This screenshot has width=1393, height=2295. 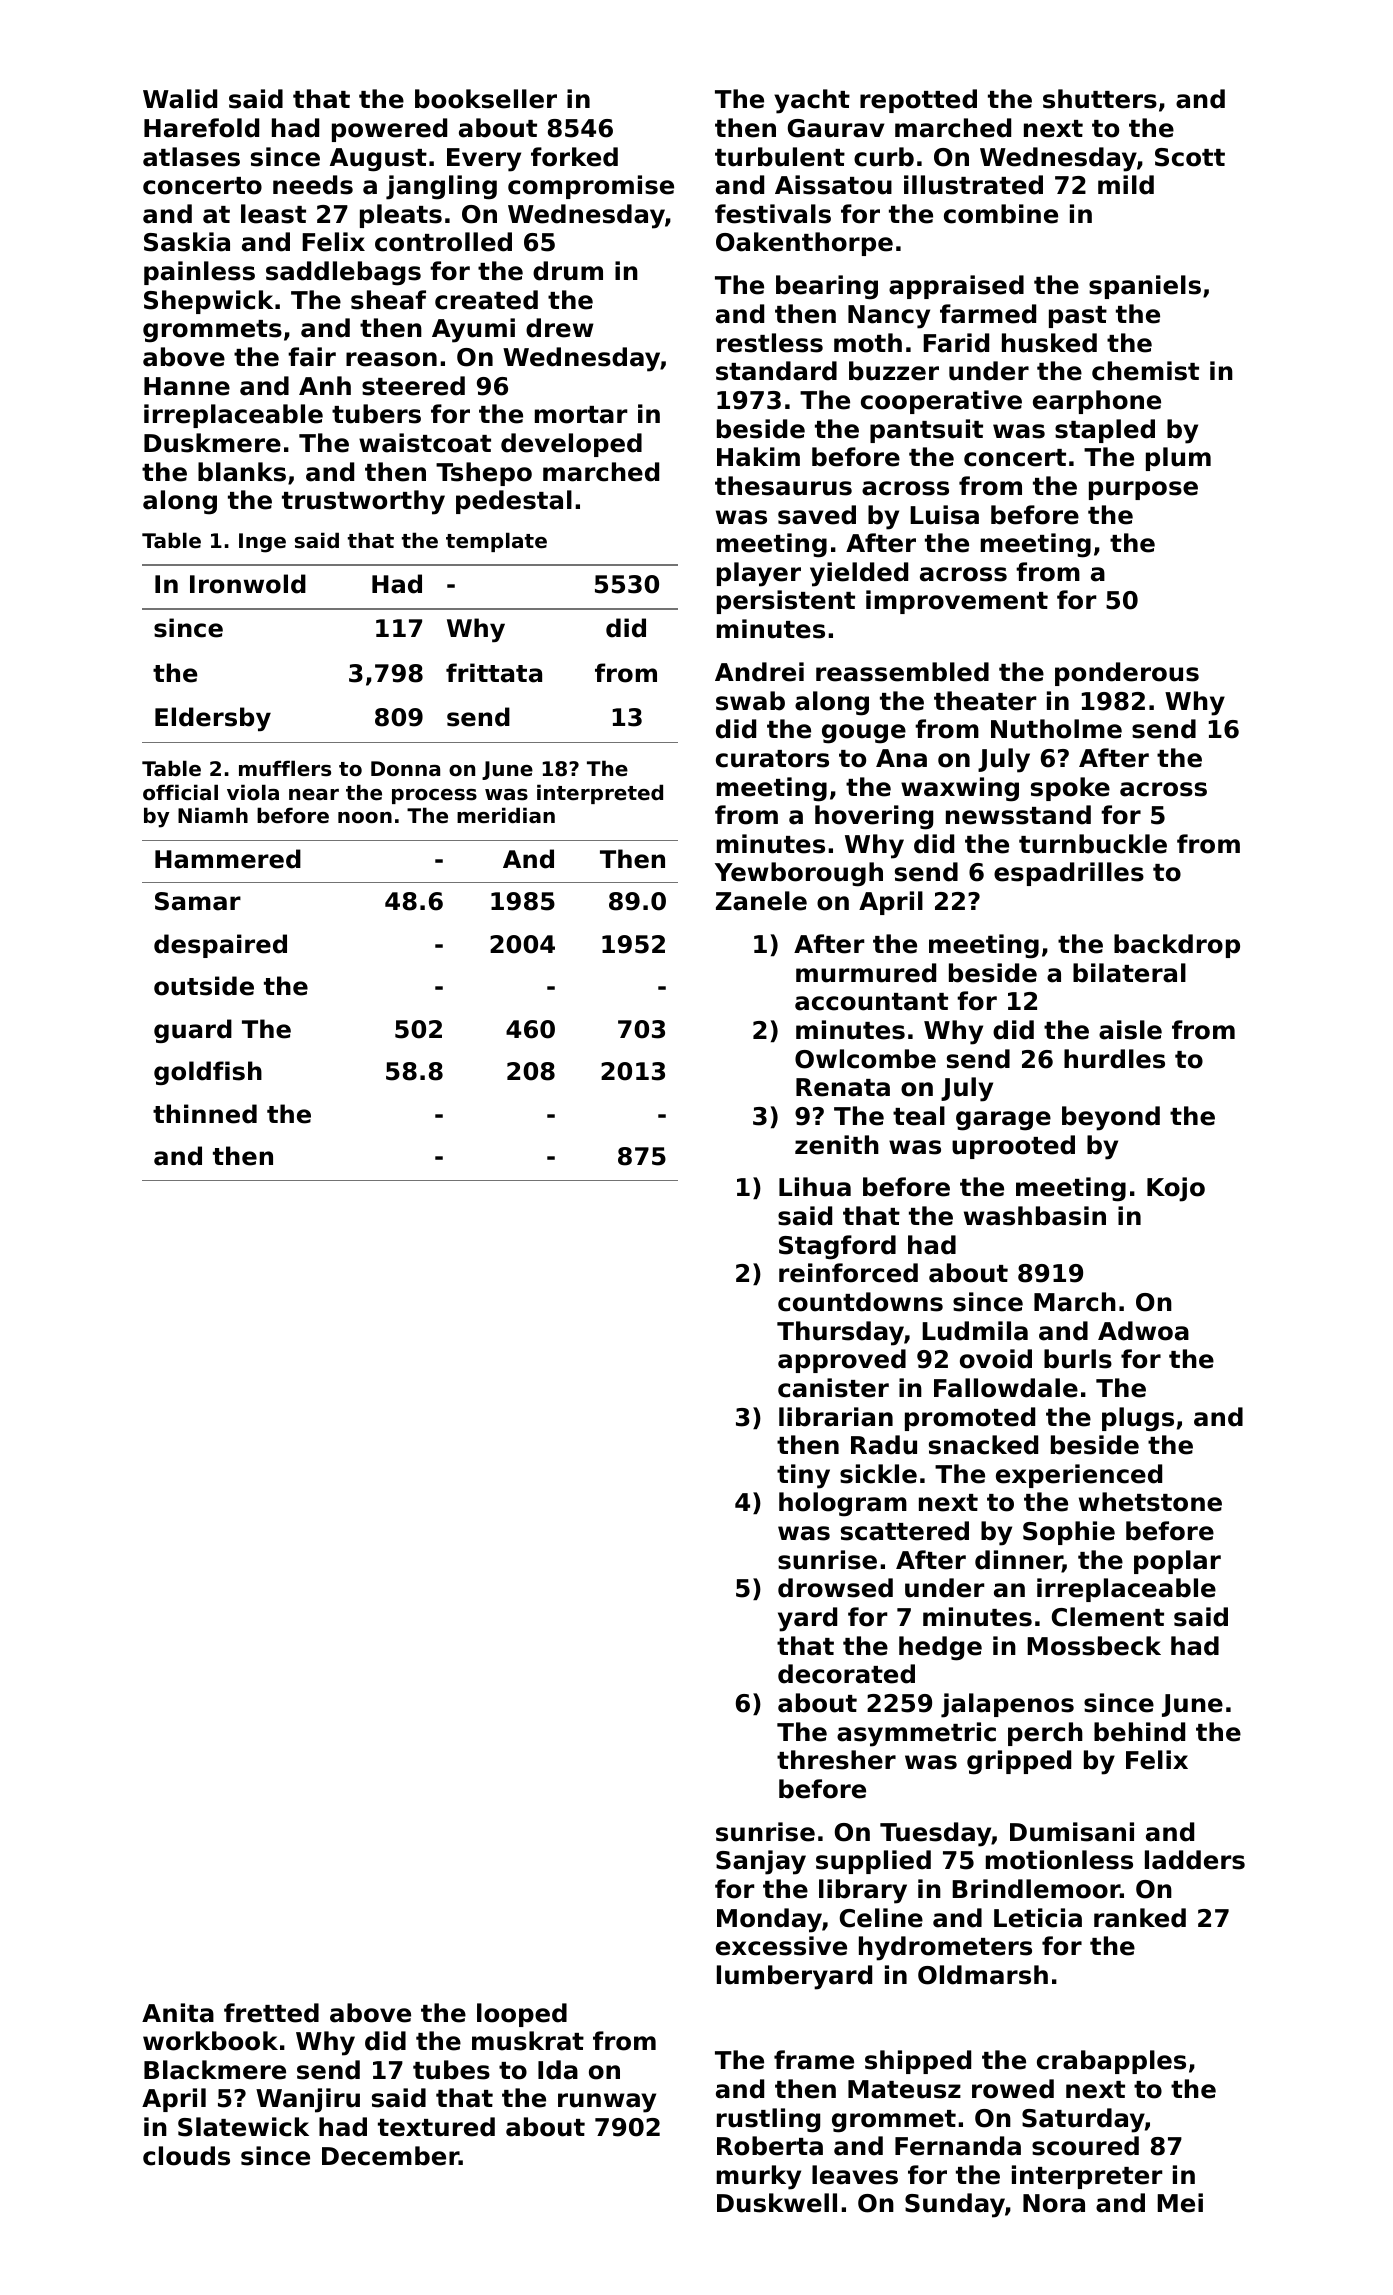 What do you see at coordinates (574, 157) in the screenshot?
I see `forked` at bounding box center [574, 157].
